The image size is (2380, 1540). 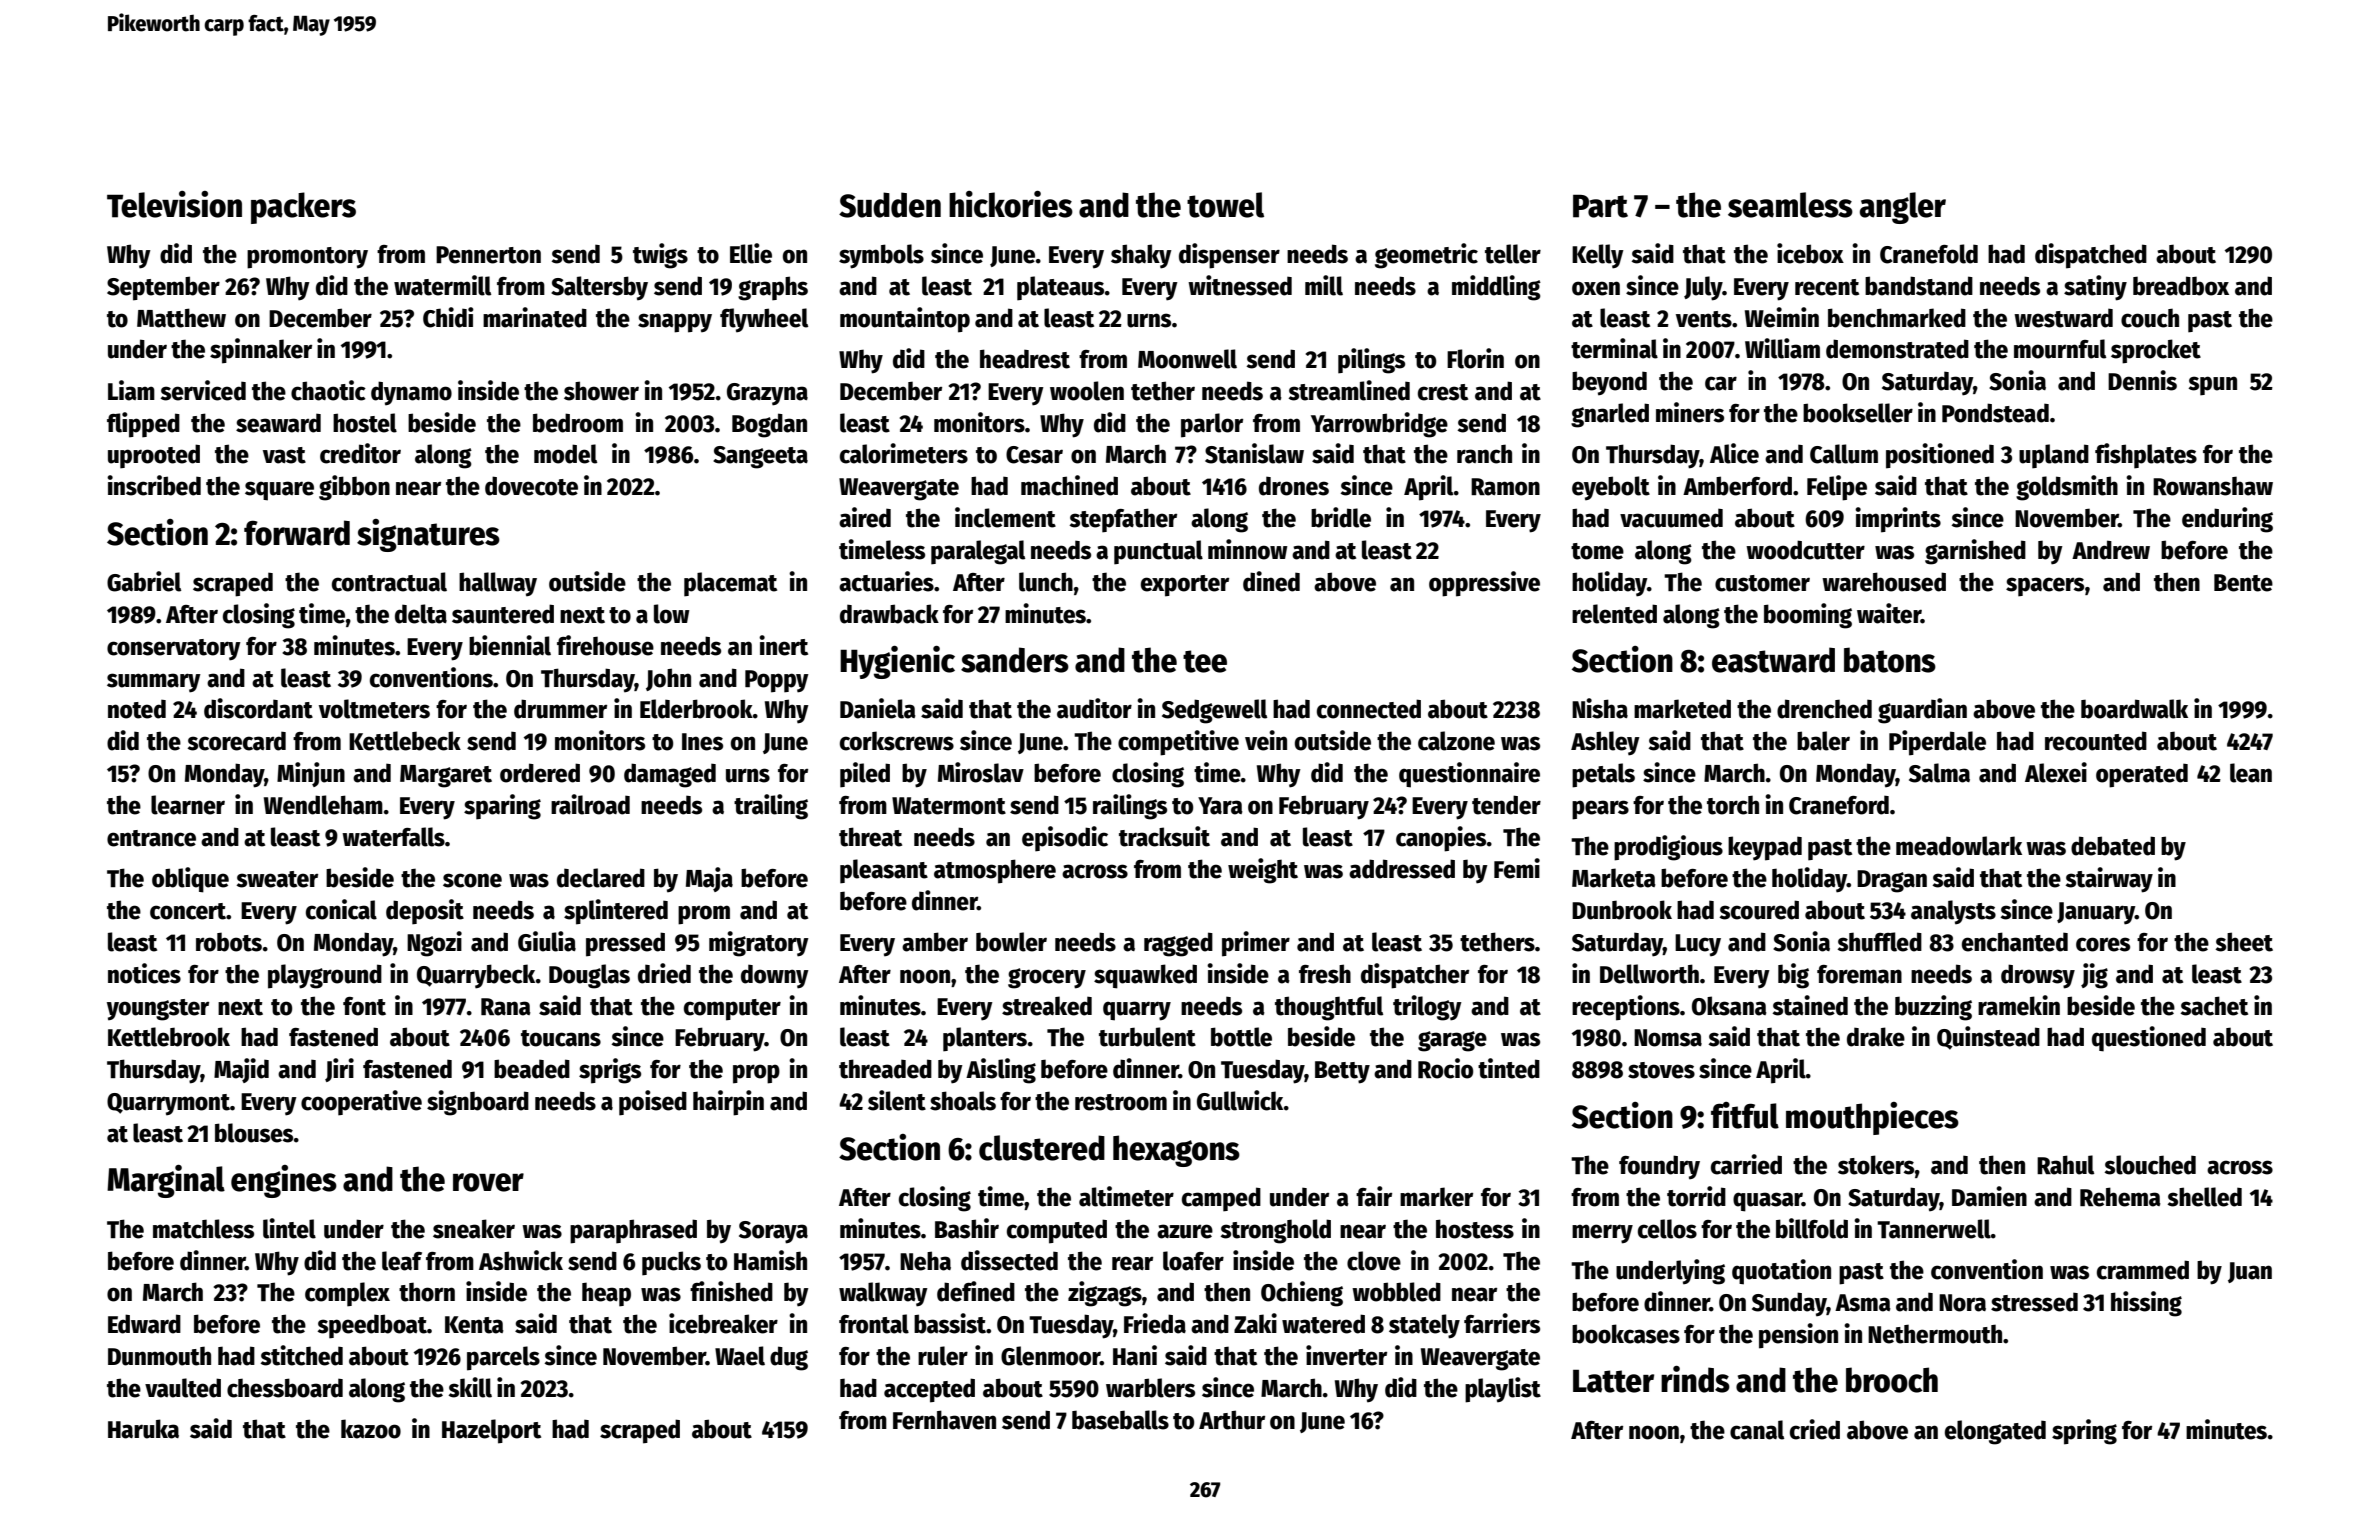 I want to click on spring, so click(x=2084, y=1432).
